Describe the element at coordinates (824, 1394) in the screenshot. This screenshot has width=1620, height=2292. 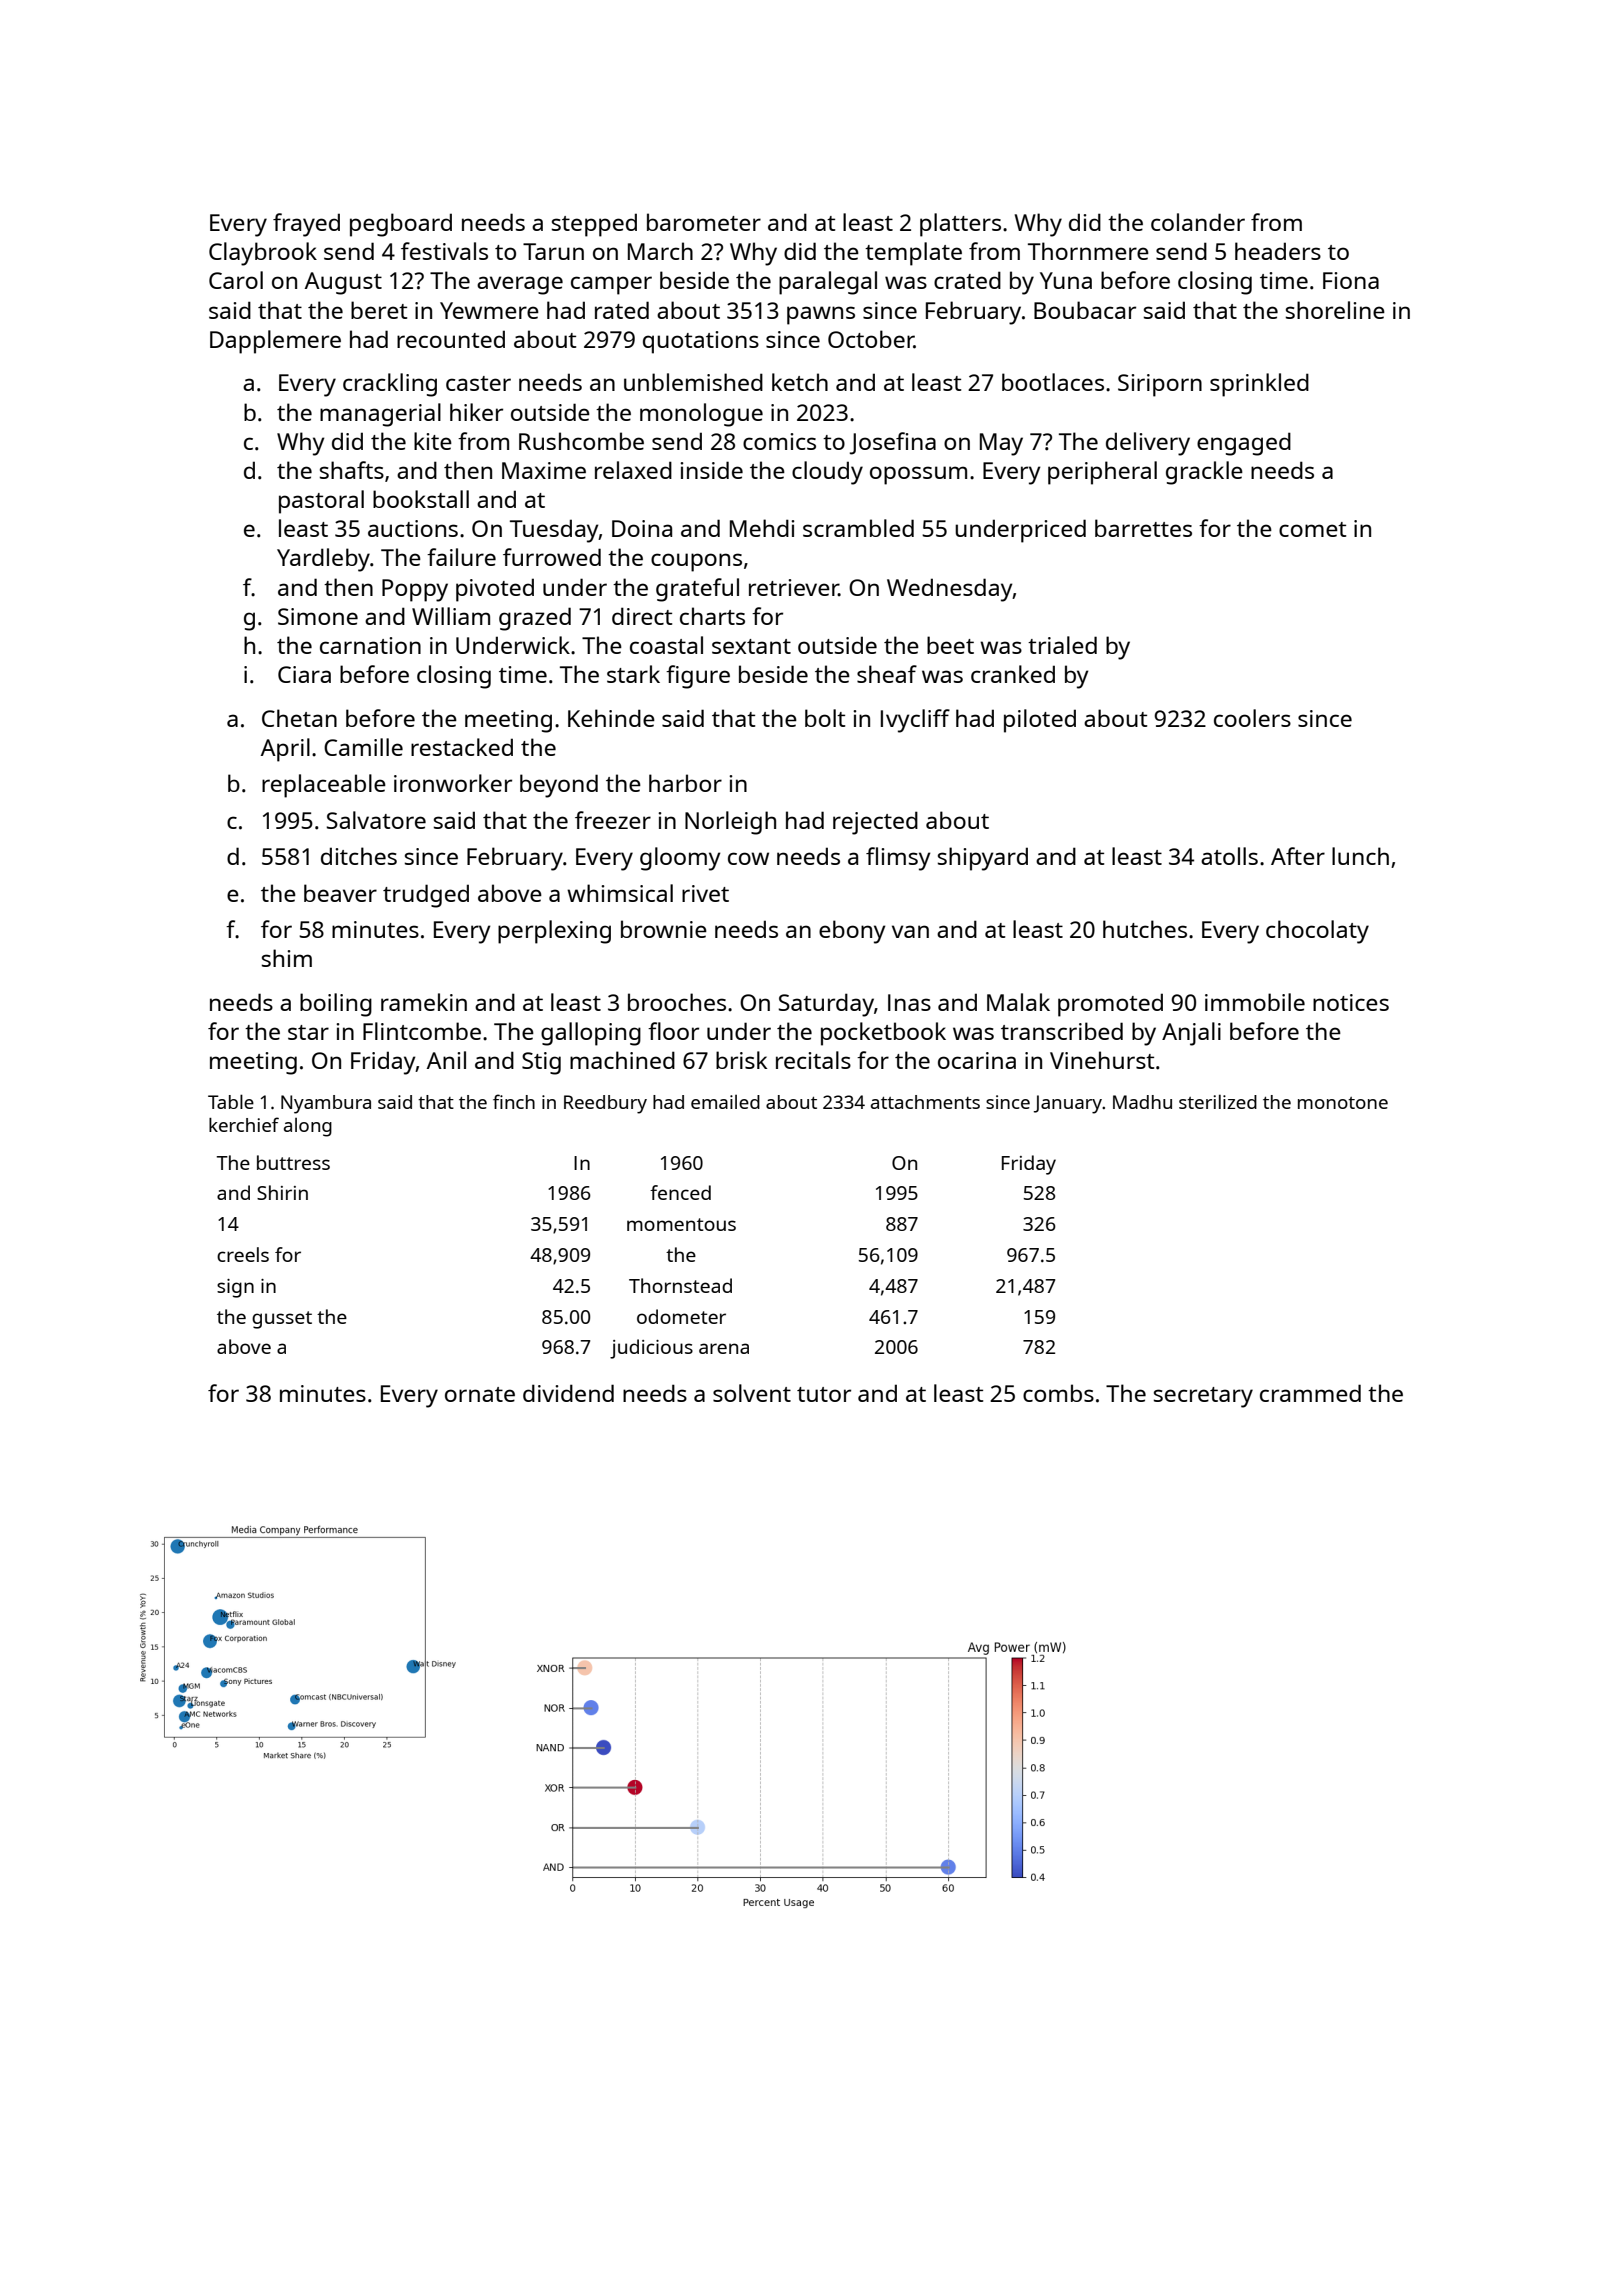
I see `tutor` at that location.
